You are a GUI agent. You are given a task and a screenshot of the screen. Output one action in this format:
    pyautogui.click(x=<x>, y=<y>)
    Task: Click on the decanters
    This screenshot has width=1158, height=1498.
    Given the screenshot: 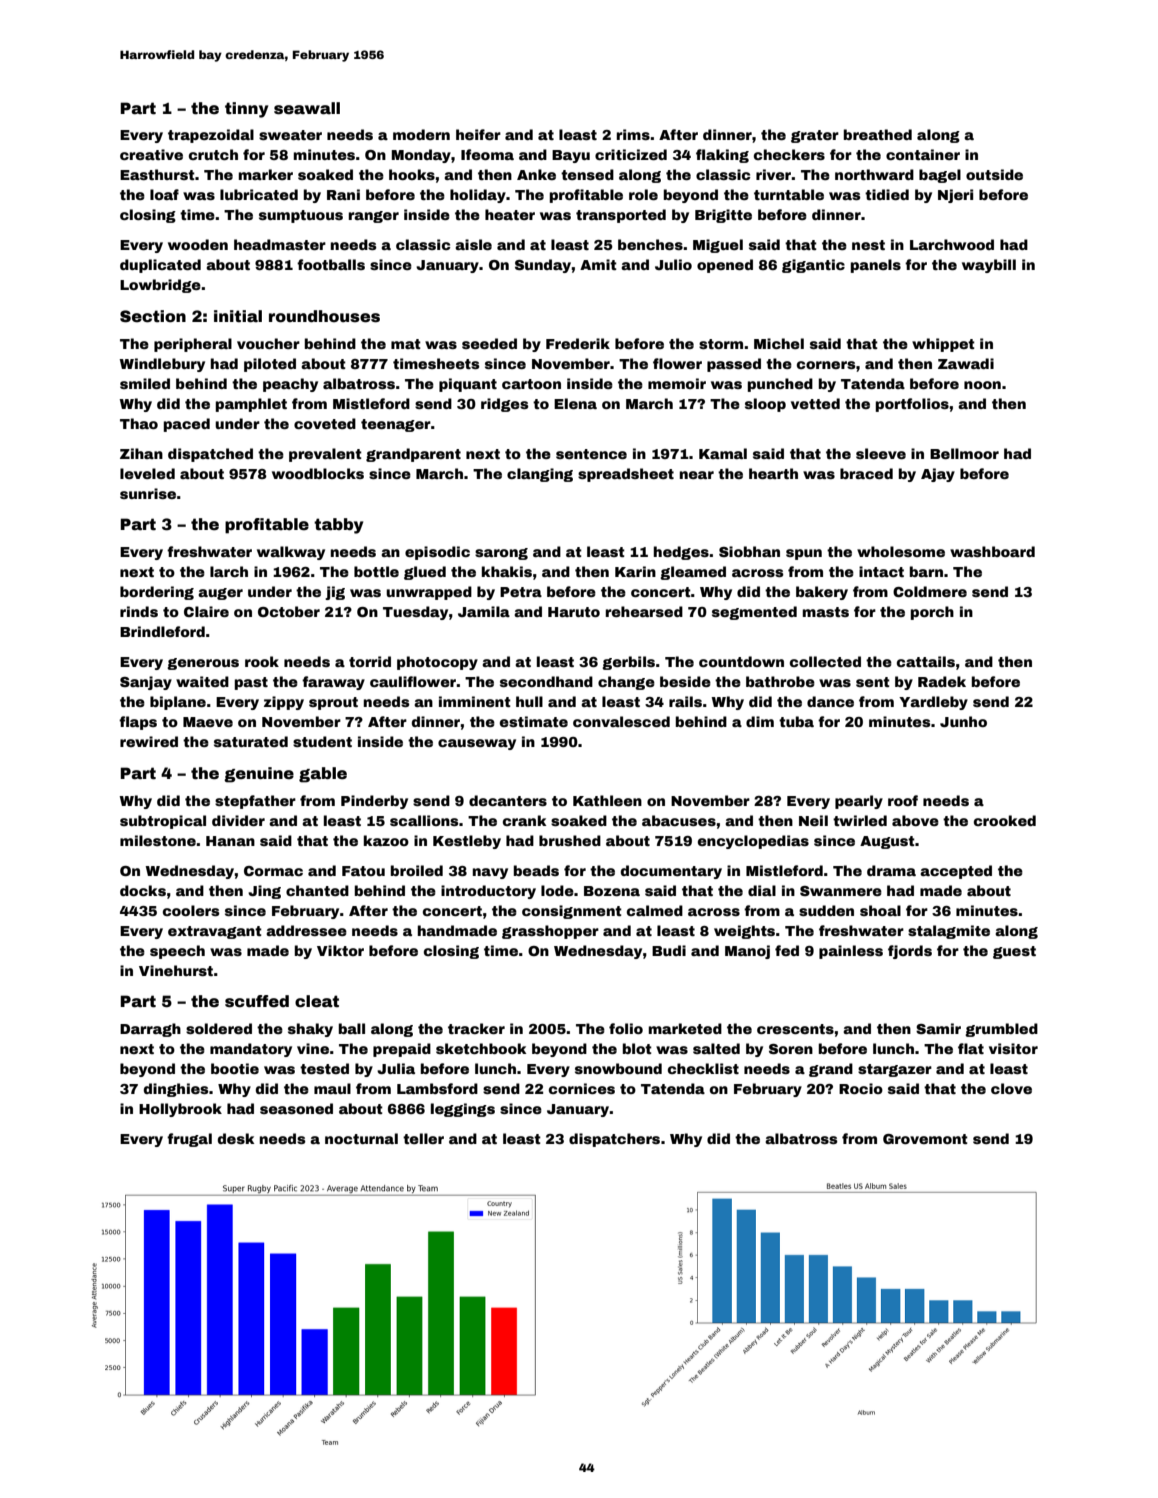 What is the action you would take?
    pyautogui.click(x=508, y=800)
